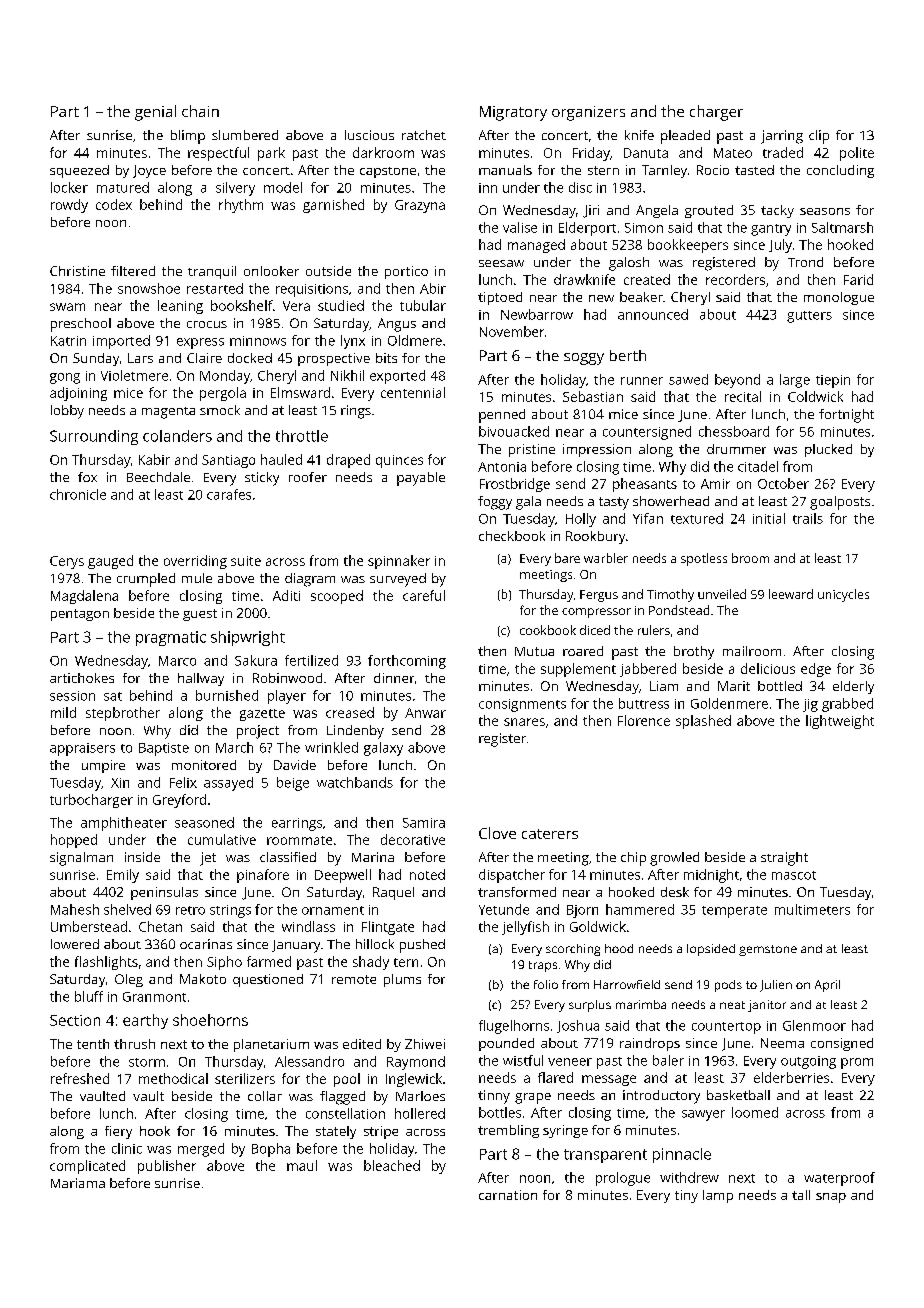 The image size is (924, 1308). Describe the element at coordinates (399, 461) in the screenshot. I see `quinces` at that location.
